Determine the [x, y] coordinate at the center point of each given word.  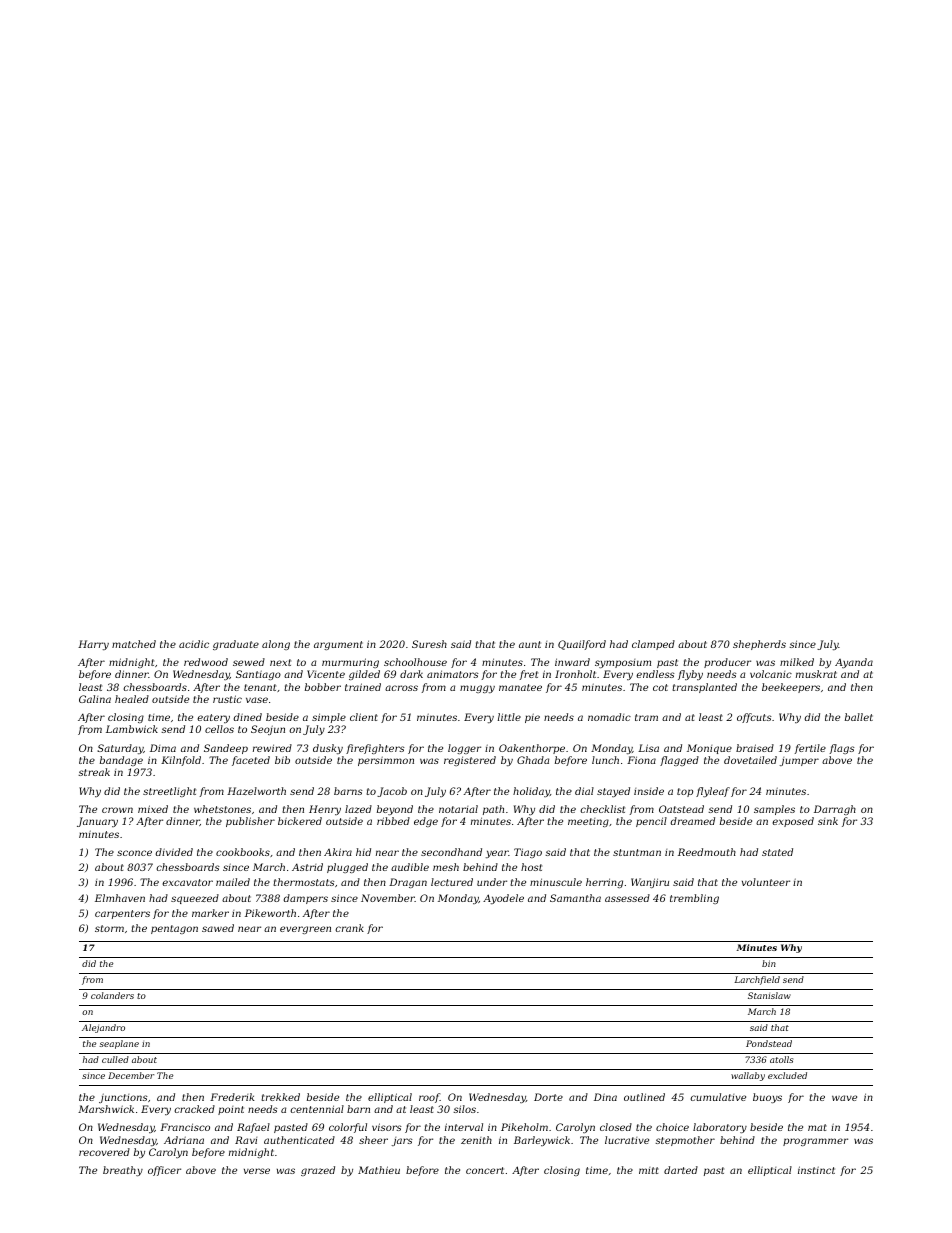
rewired [272, 748]
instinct [816, 1170]
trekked [280, 1097]
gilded [364, 675]
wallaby [748, 1076]
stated [777, 852]
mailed [233, 882]
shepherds [759, 645]
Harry [93, 645]
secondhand [451, 852]
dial [584, 791]
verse [257, 1171]
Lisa [648, 748]
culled [115, 1059]
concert [485, 1170]
